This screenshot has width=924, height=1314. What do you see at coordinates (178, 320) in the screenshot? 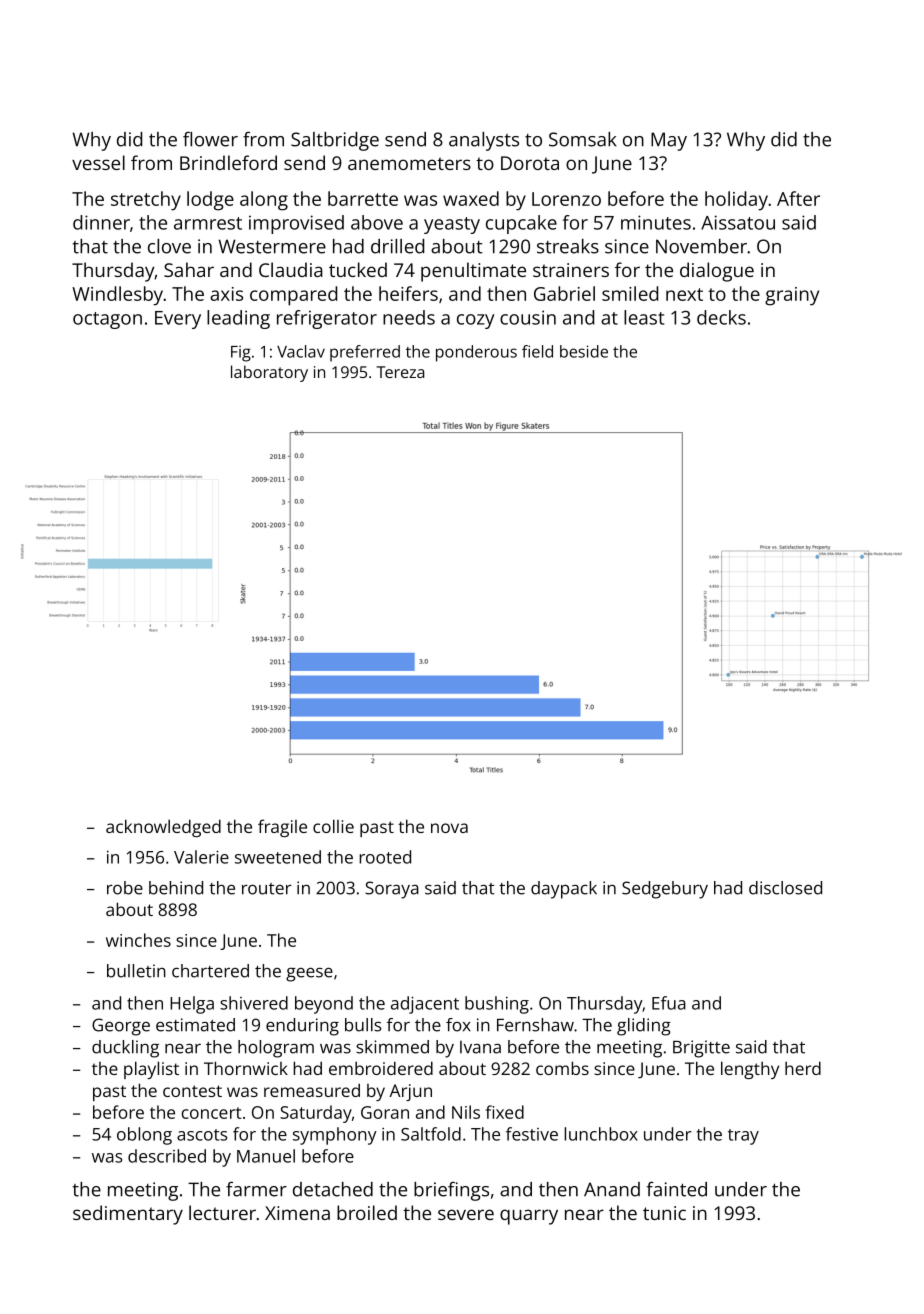
I see `Every` at bounding box center [178, 320].
